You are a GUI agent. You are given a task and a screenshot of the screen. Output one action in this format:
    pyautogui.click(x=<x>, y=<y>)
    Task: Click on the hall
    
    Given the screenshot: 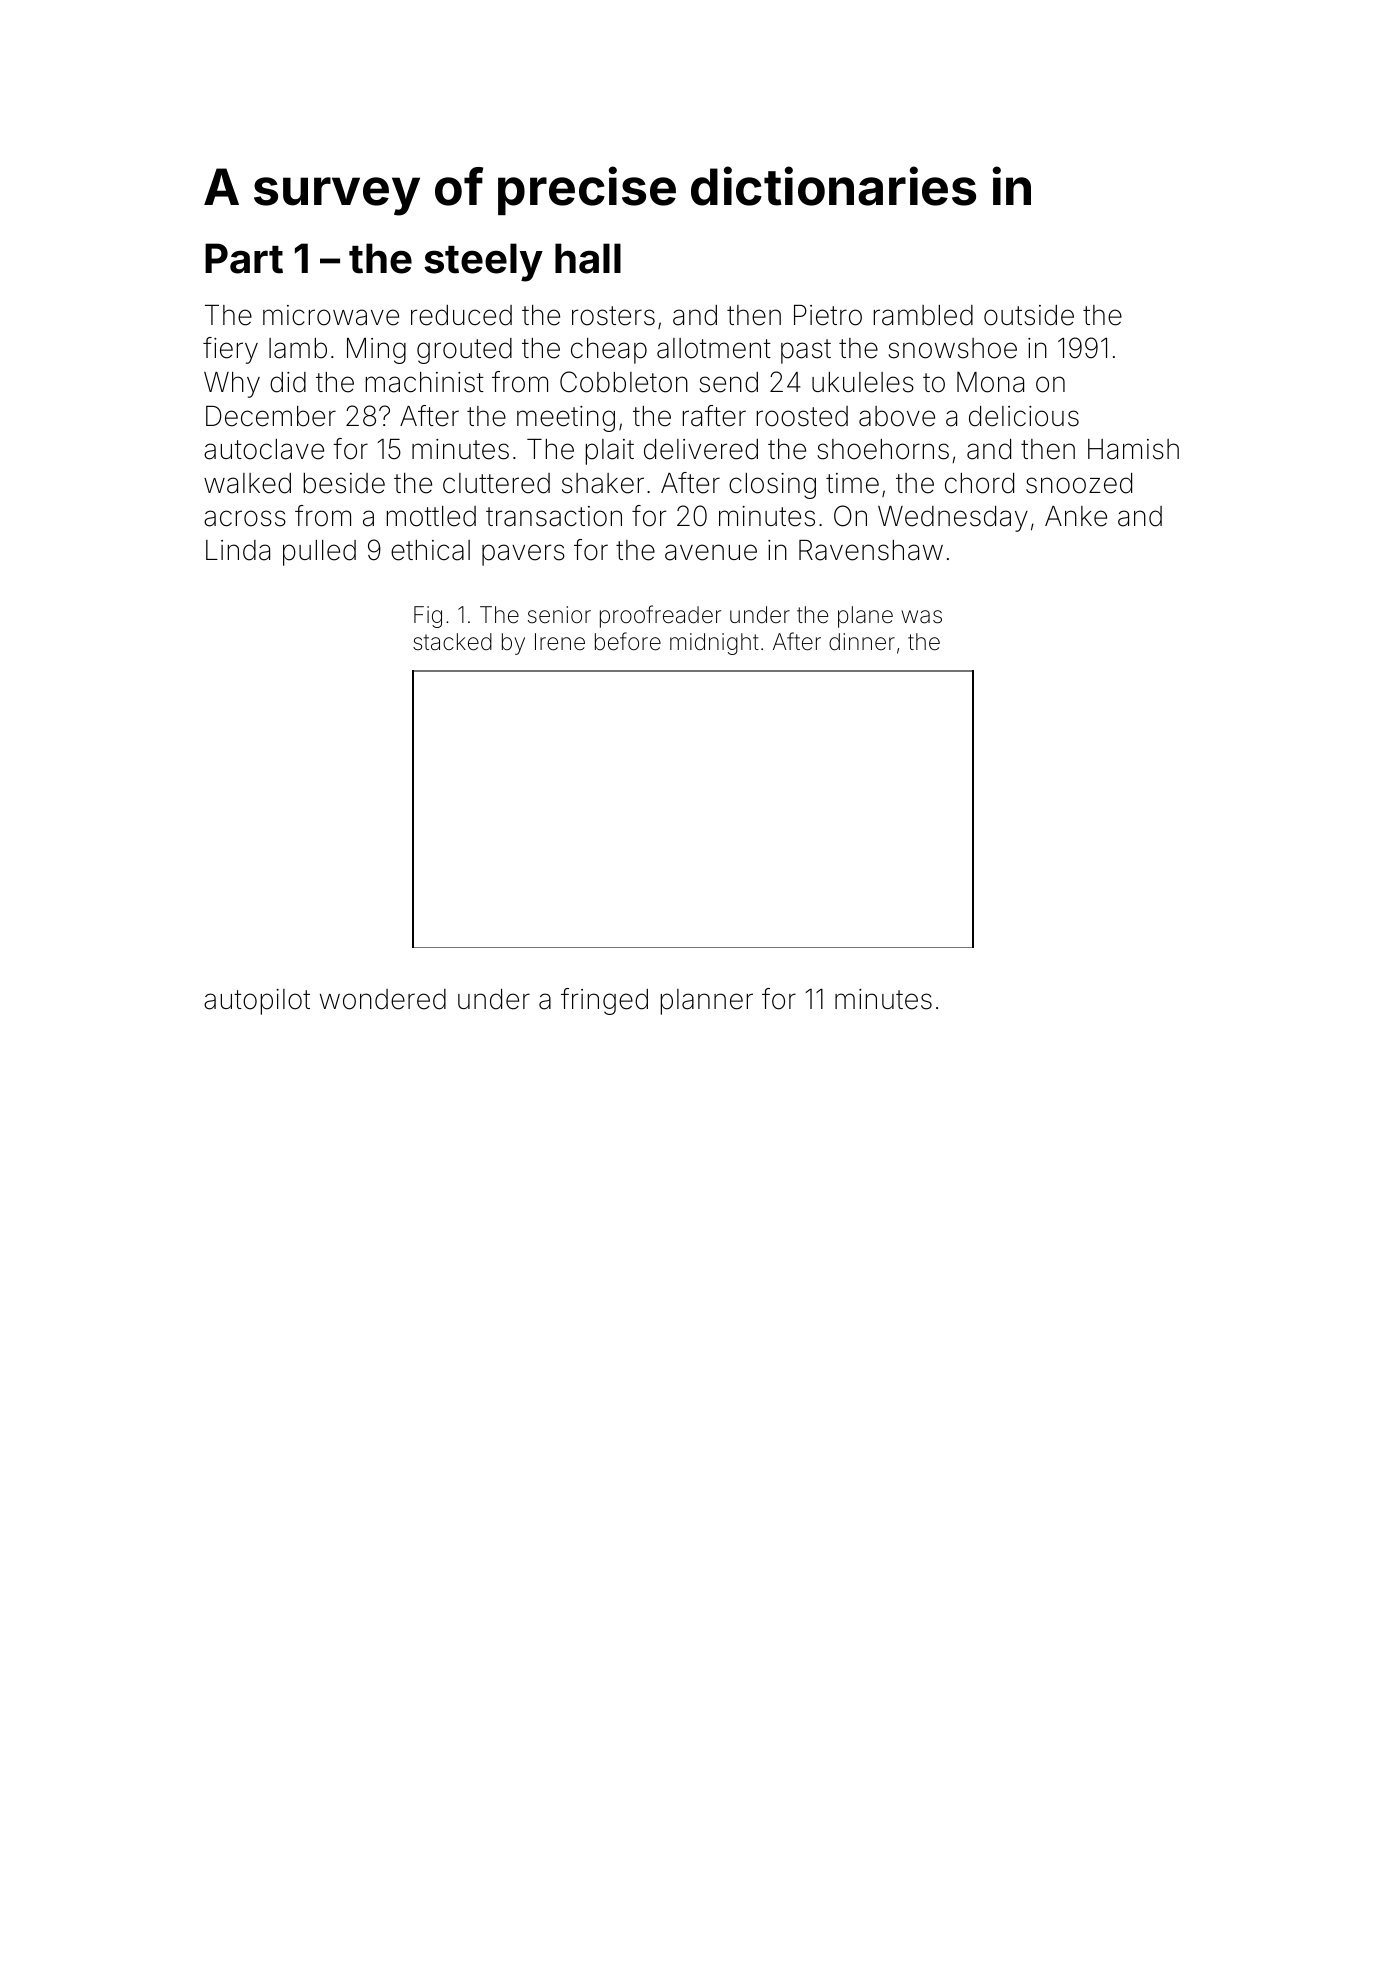 What is the action you would take?
    pyautogui.click(x=588, y=258)
